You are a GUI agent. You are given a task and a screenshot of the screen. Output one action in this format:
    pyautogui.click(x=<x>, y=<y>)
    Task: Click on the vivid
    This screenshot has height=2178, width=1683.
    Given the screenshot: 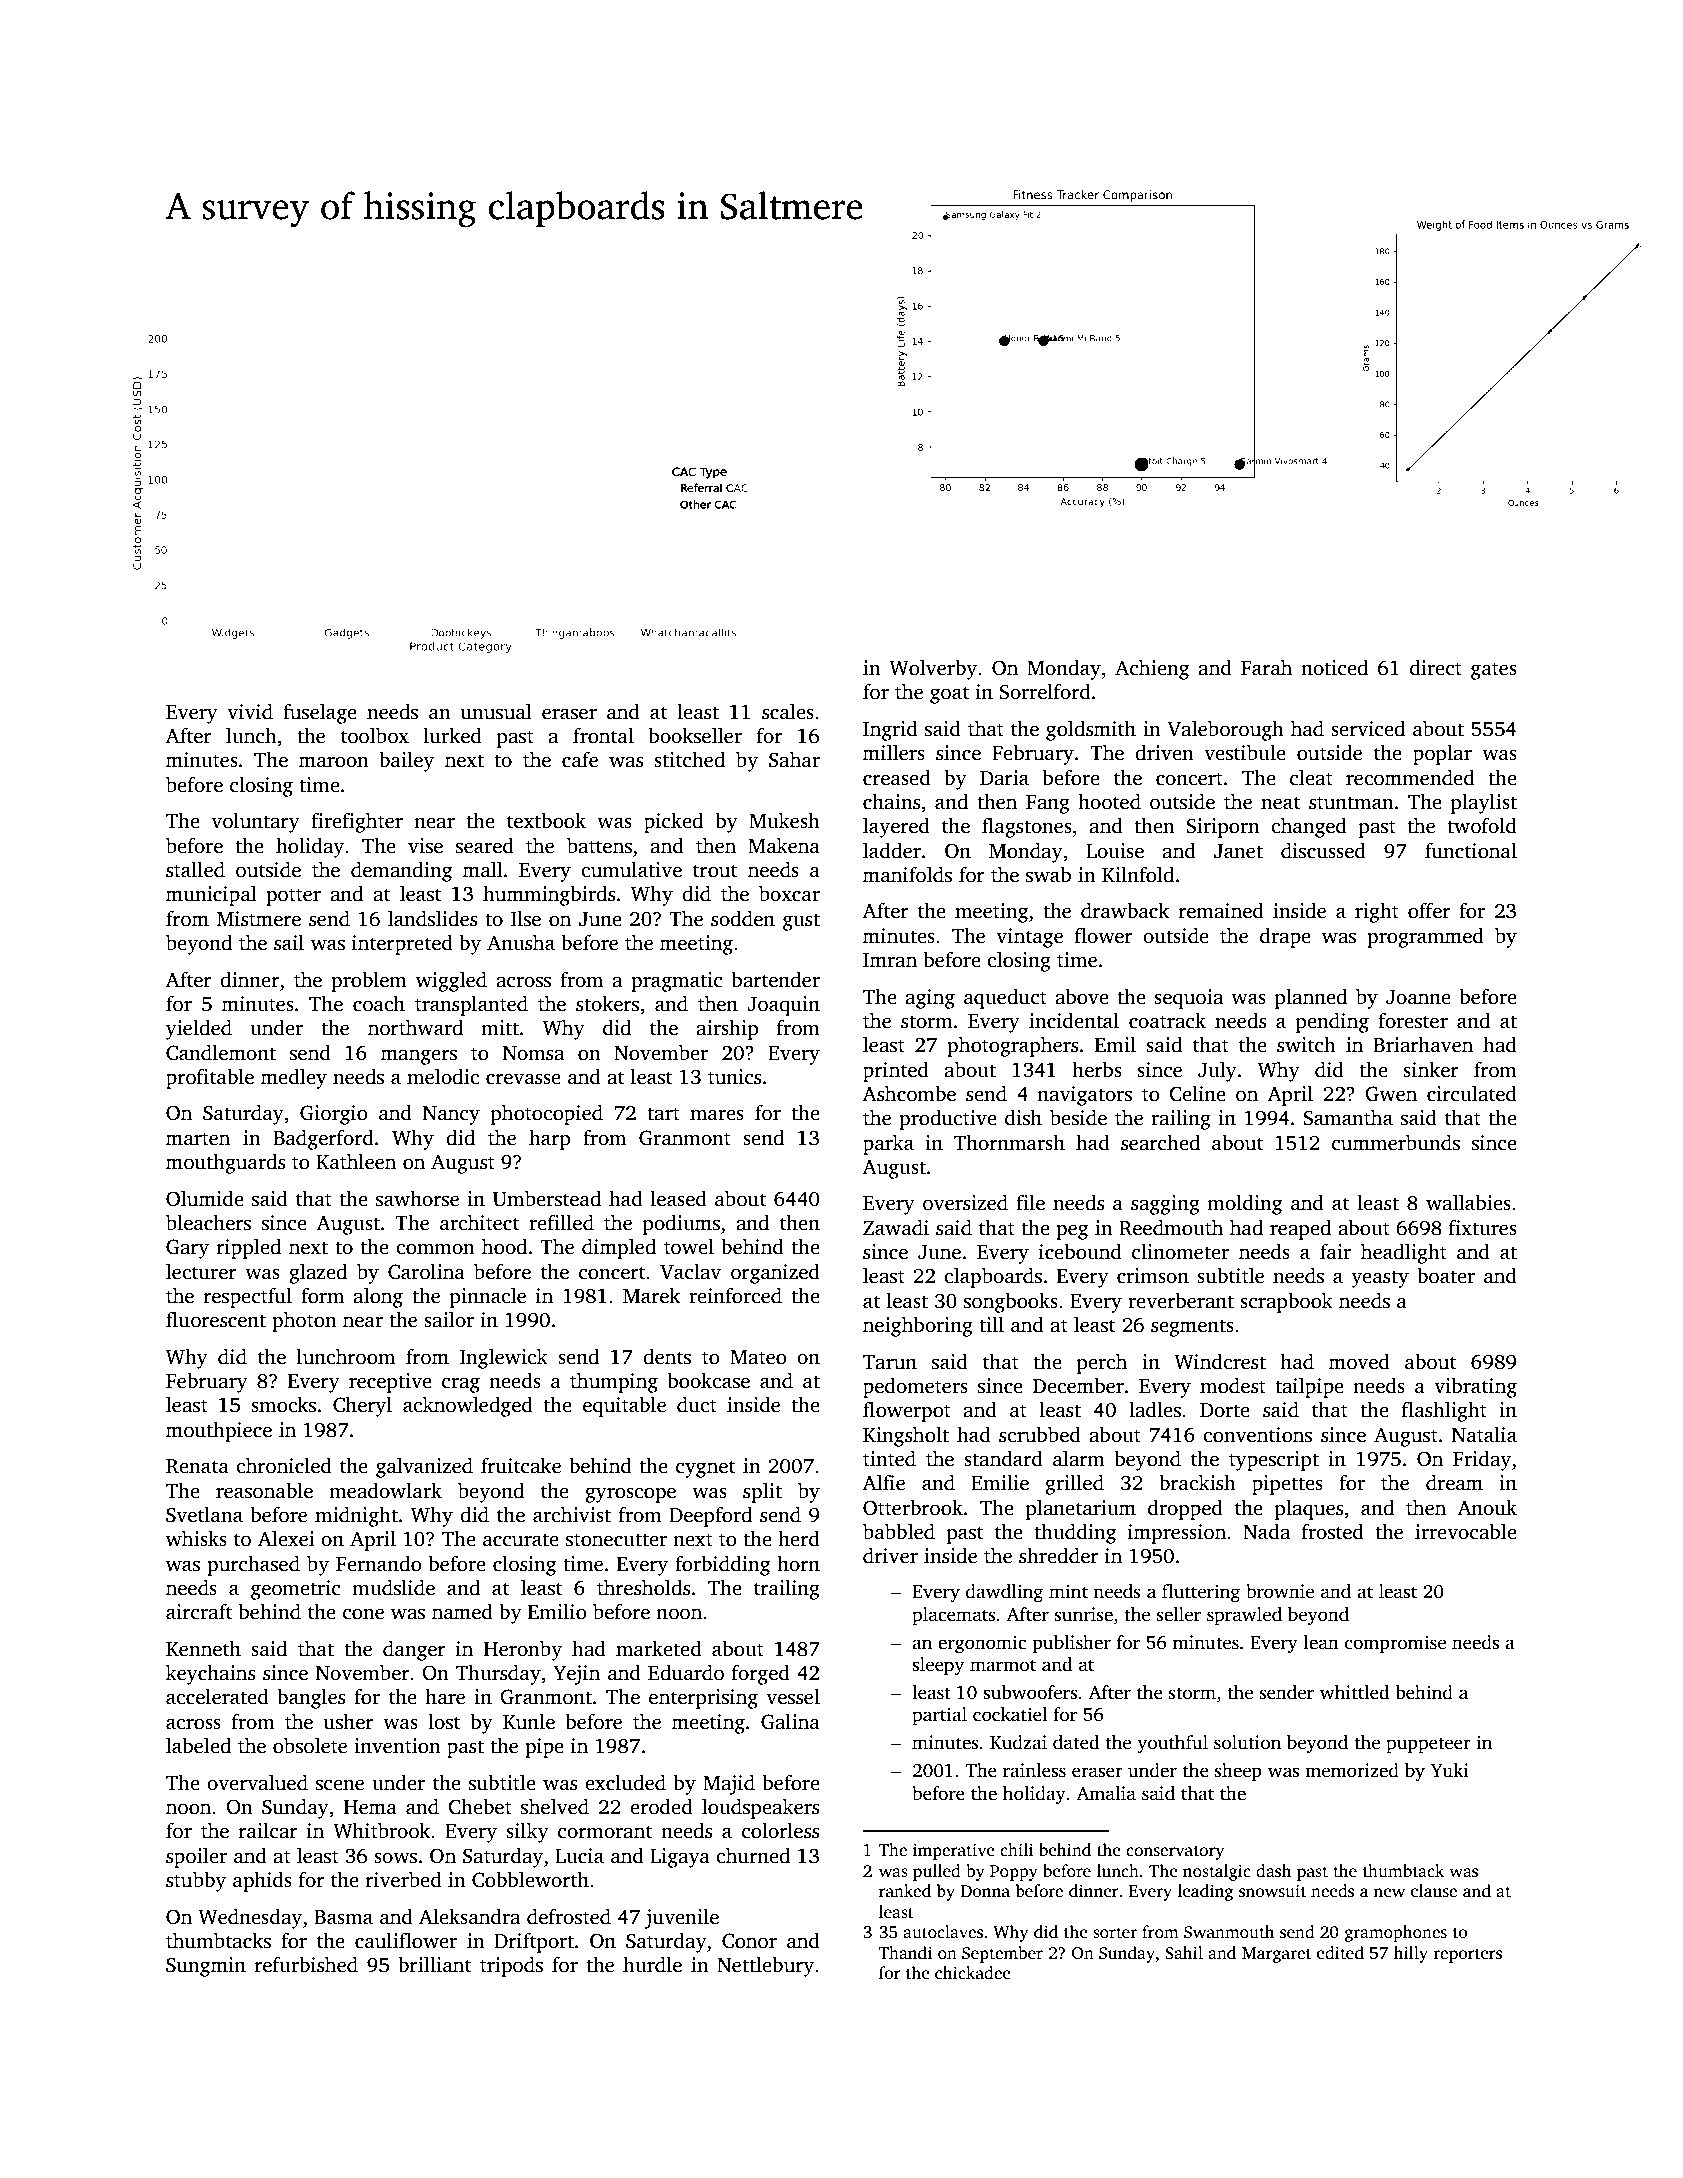 What is the action you would take?
    pyautogui.click(x=250, y=711)
